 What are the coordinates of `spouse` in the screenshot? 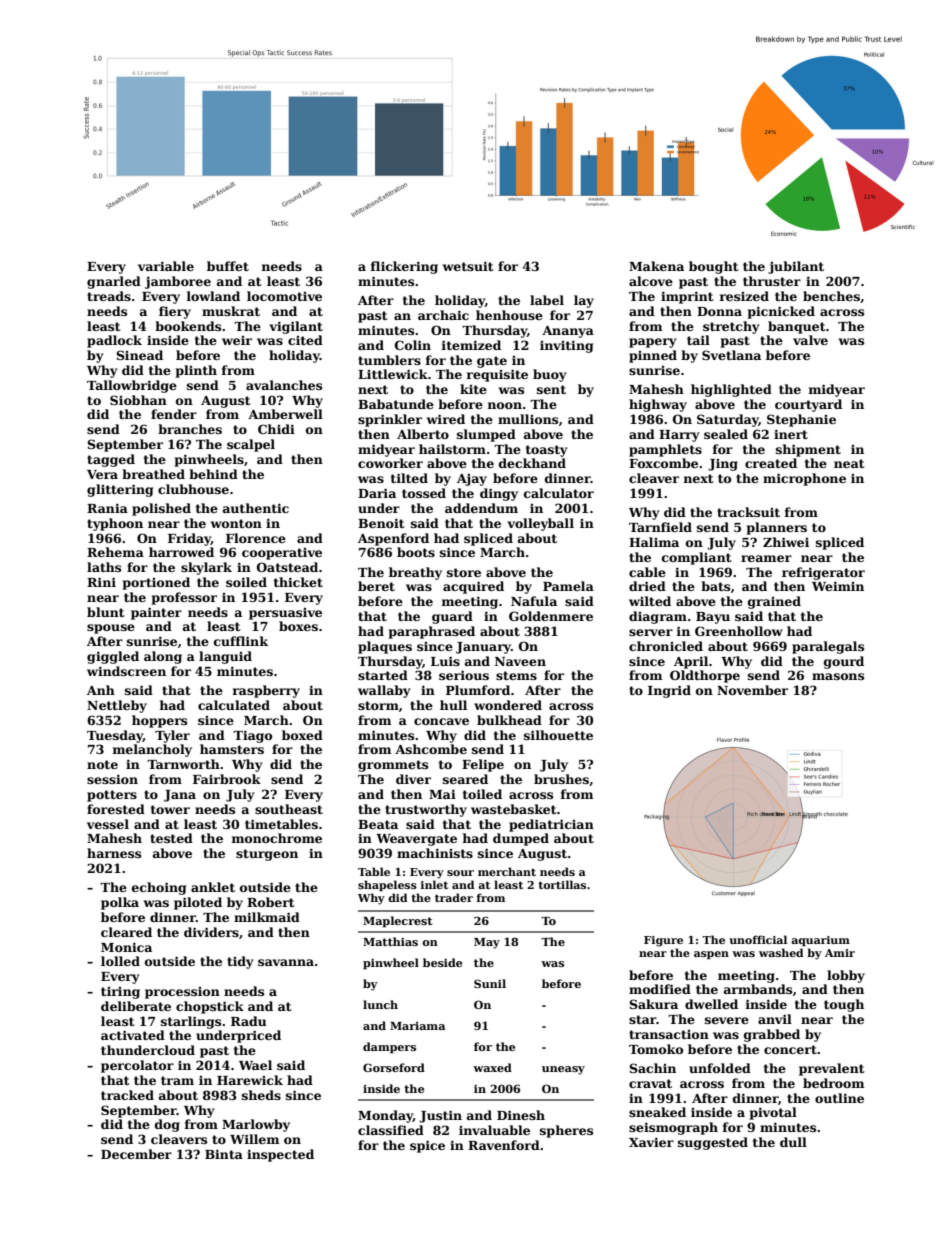 It's located at (111, 629).
